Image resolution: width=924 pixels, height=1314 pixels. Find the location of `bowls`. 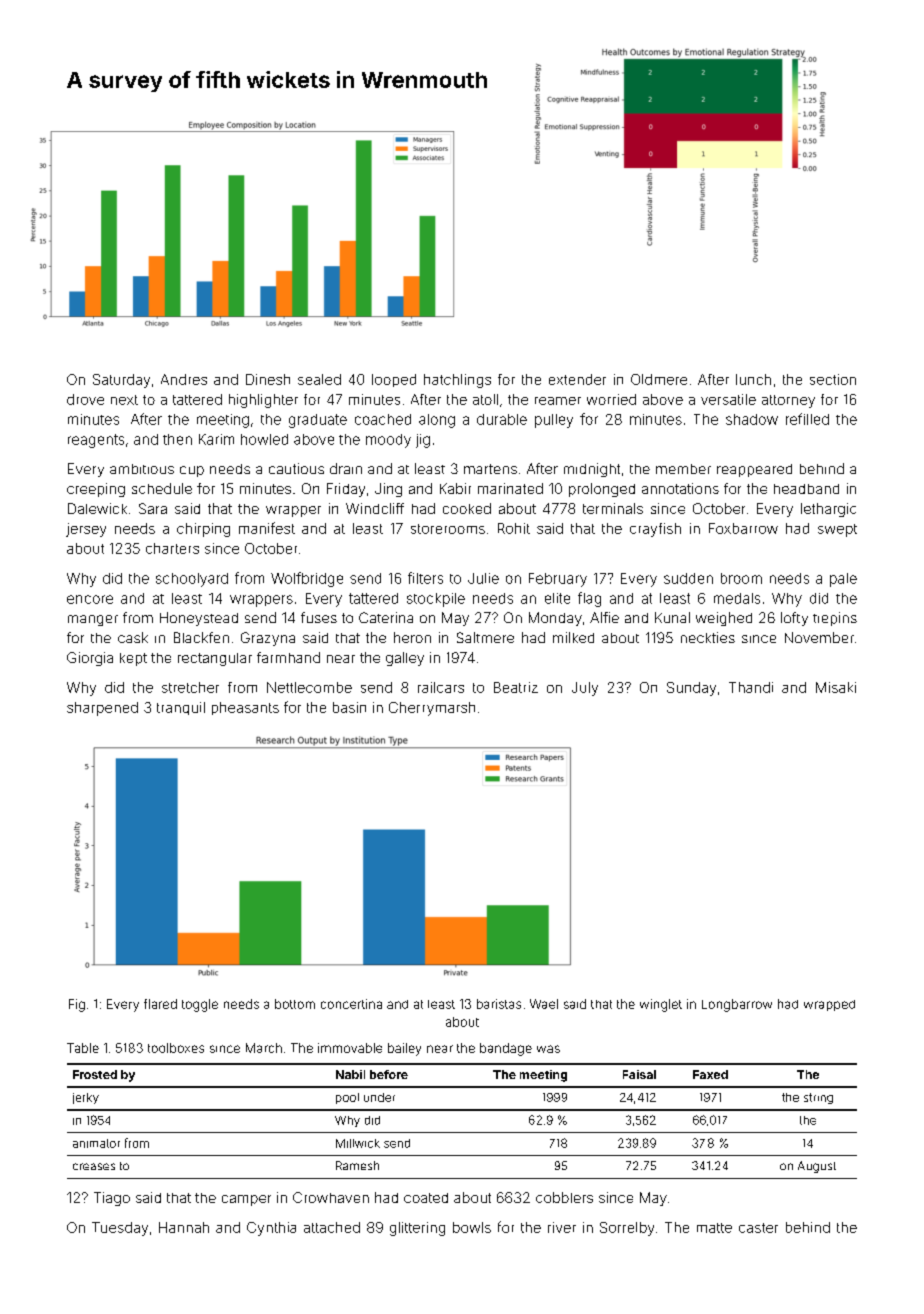

bowls is located at coordinates (472, 1227).
